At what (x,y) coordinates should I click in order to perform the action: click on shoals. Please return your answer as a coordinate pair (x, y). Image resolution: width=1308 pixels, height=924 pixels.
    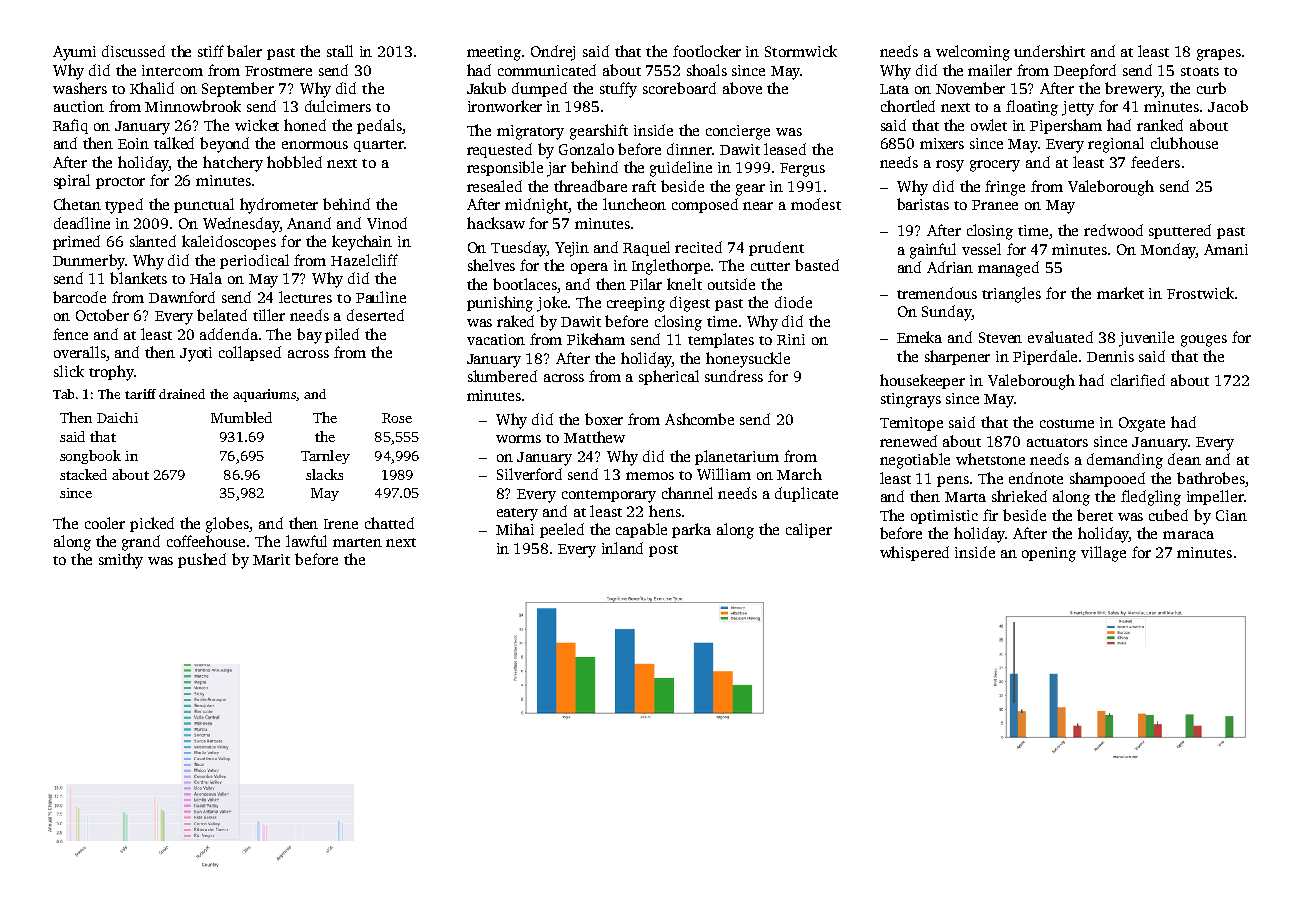
    Looking at the image, I should click on (707, 70).
